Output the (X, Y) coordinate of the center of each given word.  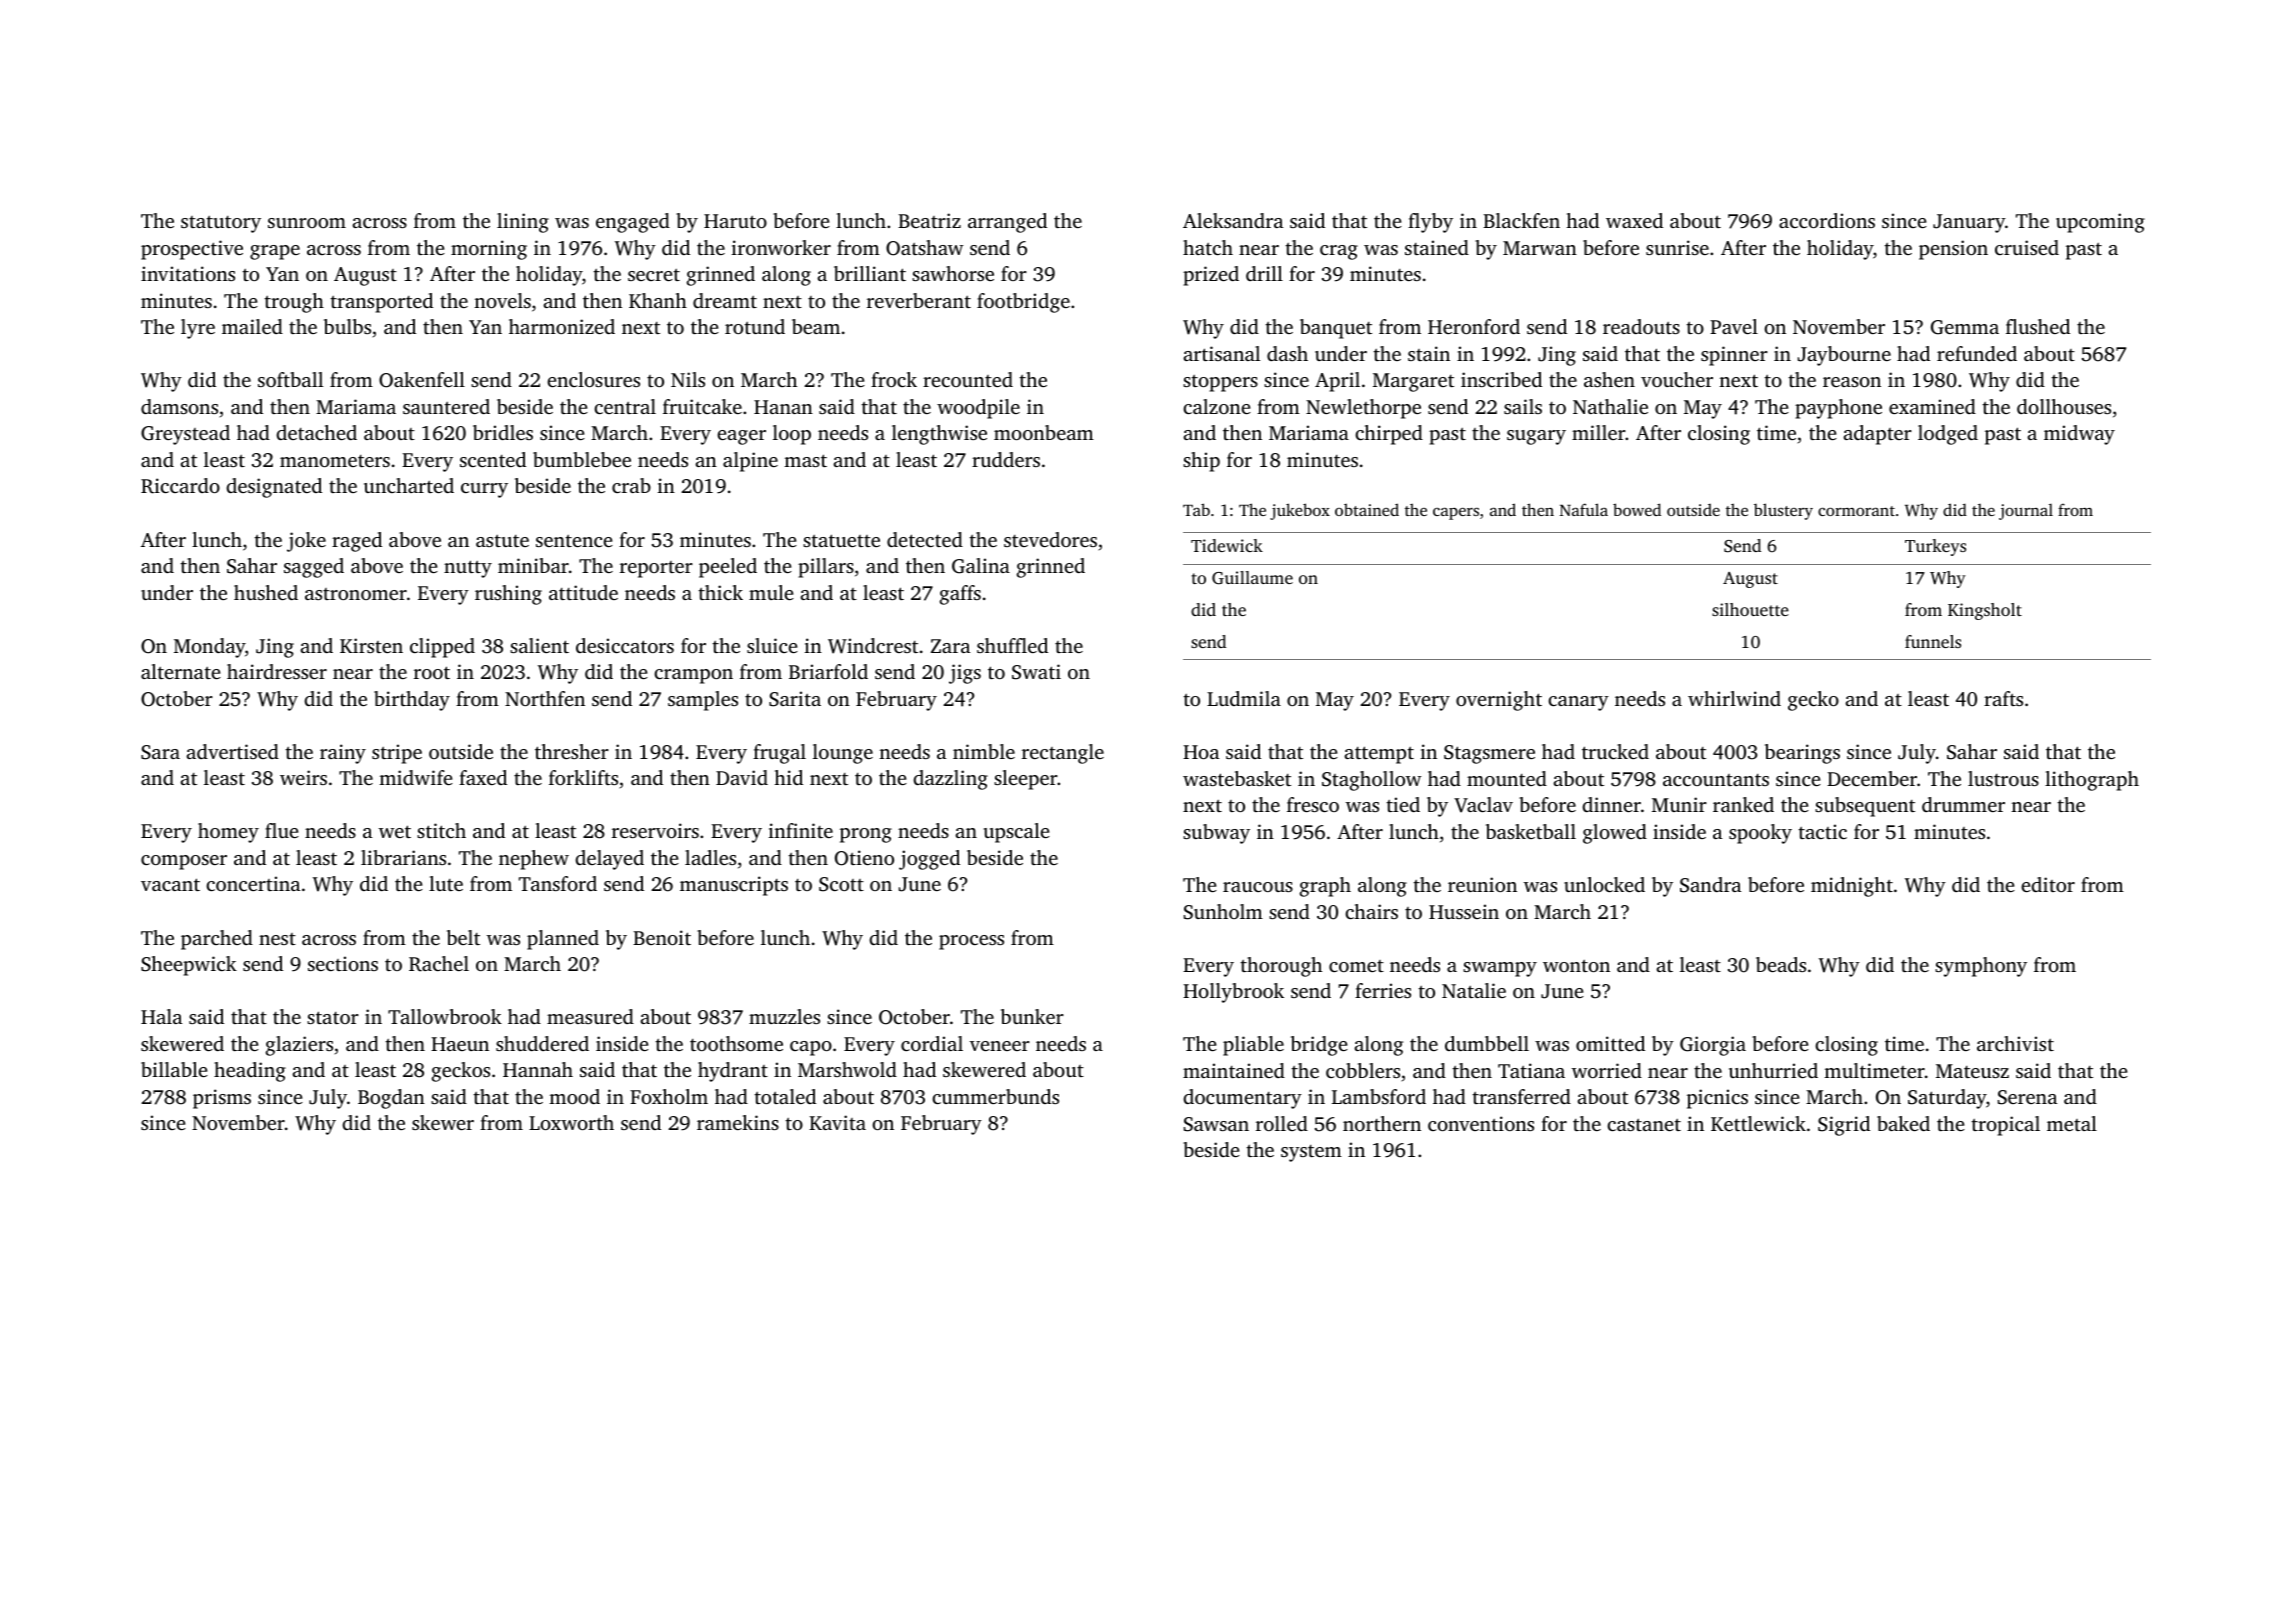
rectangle (1063, 754)
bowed (1637, 509)
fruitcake (702, 406)
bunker (1032, 1016)
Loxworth (571, 1122)
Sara (160, 752)
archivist (2015, 1043)
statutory (221, 224)
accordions (1827, 220)
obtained (1367, 509)
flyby (1430, 223)
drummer (1963, 804)
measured (590, 1016)
